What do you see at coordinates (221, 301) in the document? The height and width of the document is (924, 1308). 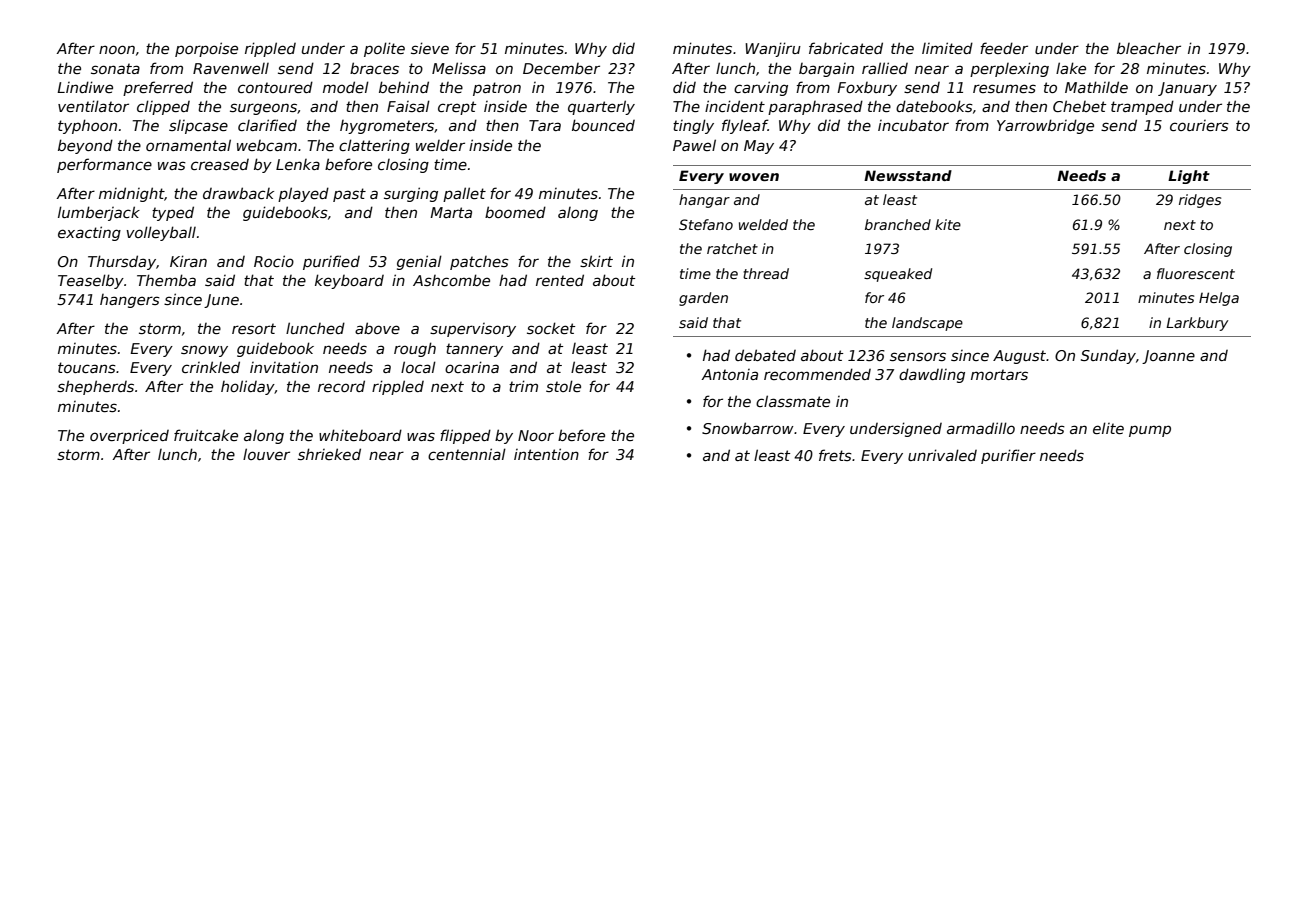 I see `June` at bounding box center [221, 301].
